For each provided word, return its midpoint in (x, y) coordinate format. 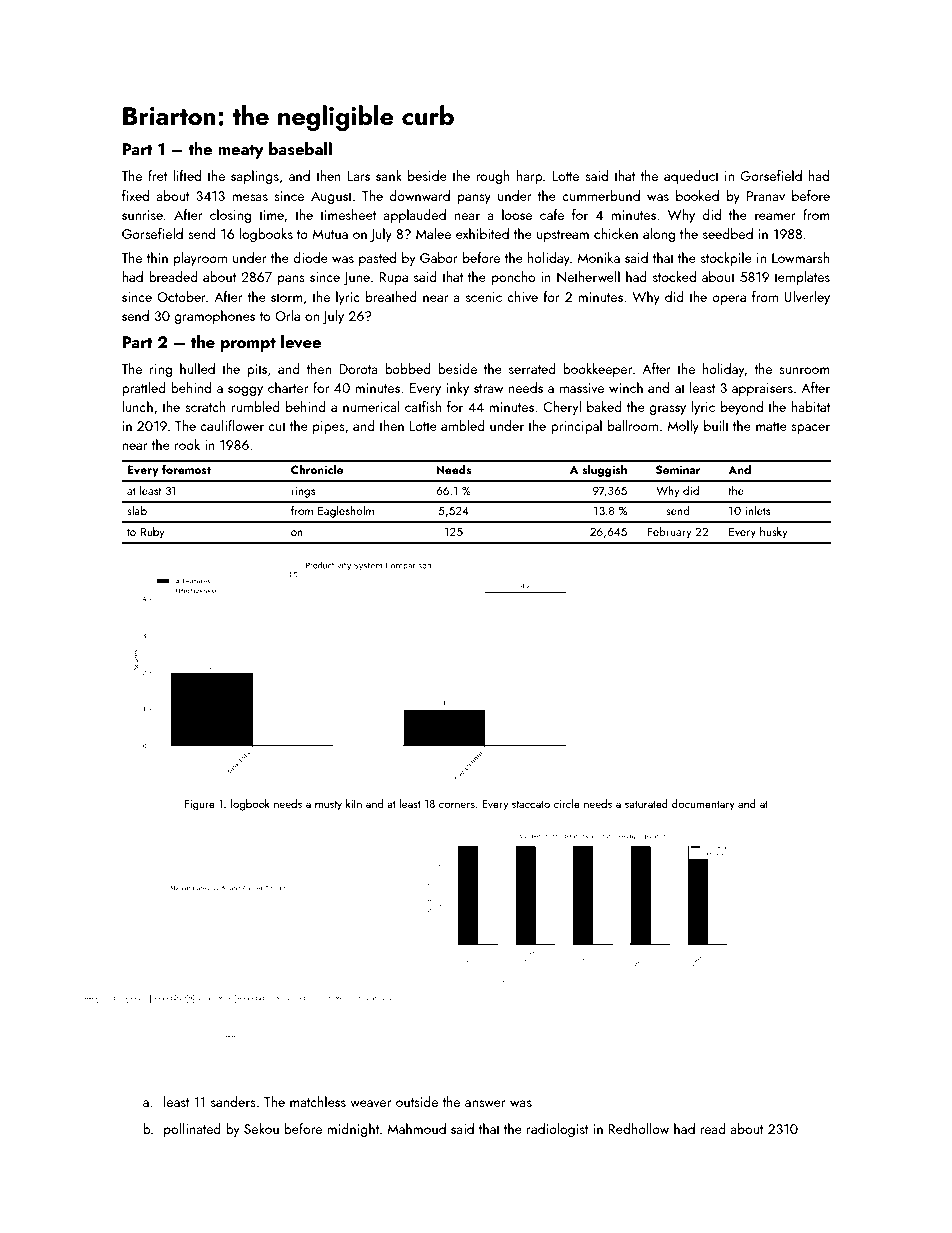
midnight (353, 1130)
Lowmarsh (800, 257)
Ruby (153, 533)
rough (493, 177)
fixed (135, 195)
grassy (667, 410)
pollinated (192, 1130)
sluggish (604, 470)
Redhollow (638, 1128)
